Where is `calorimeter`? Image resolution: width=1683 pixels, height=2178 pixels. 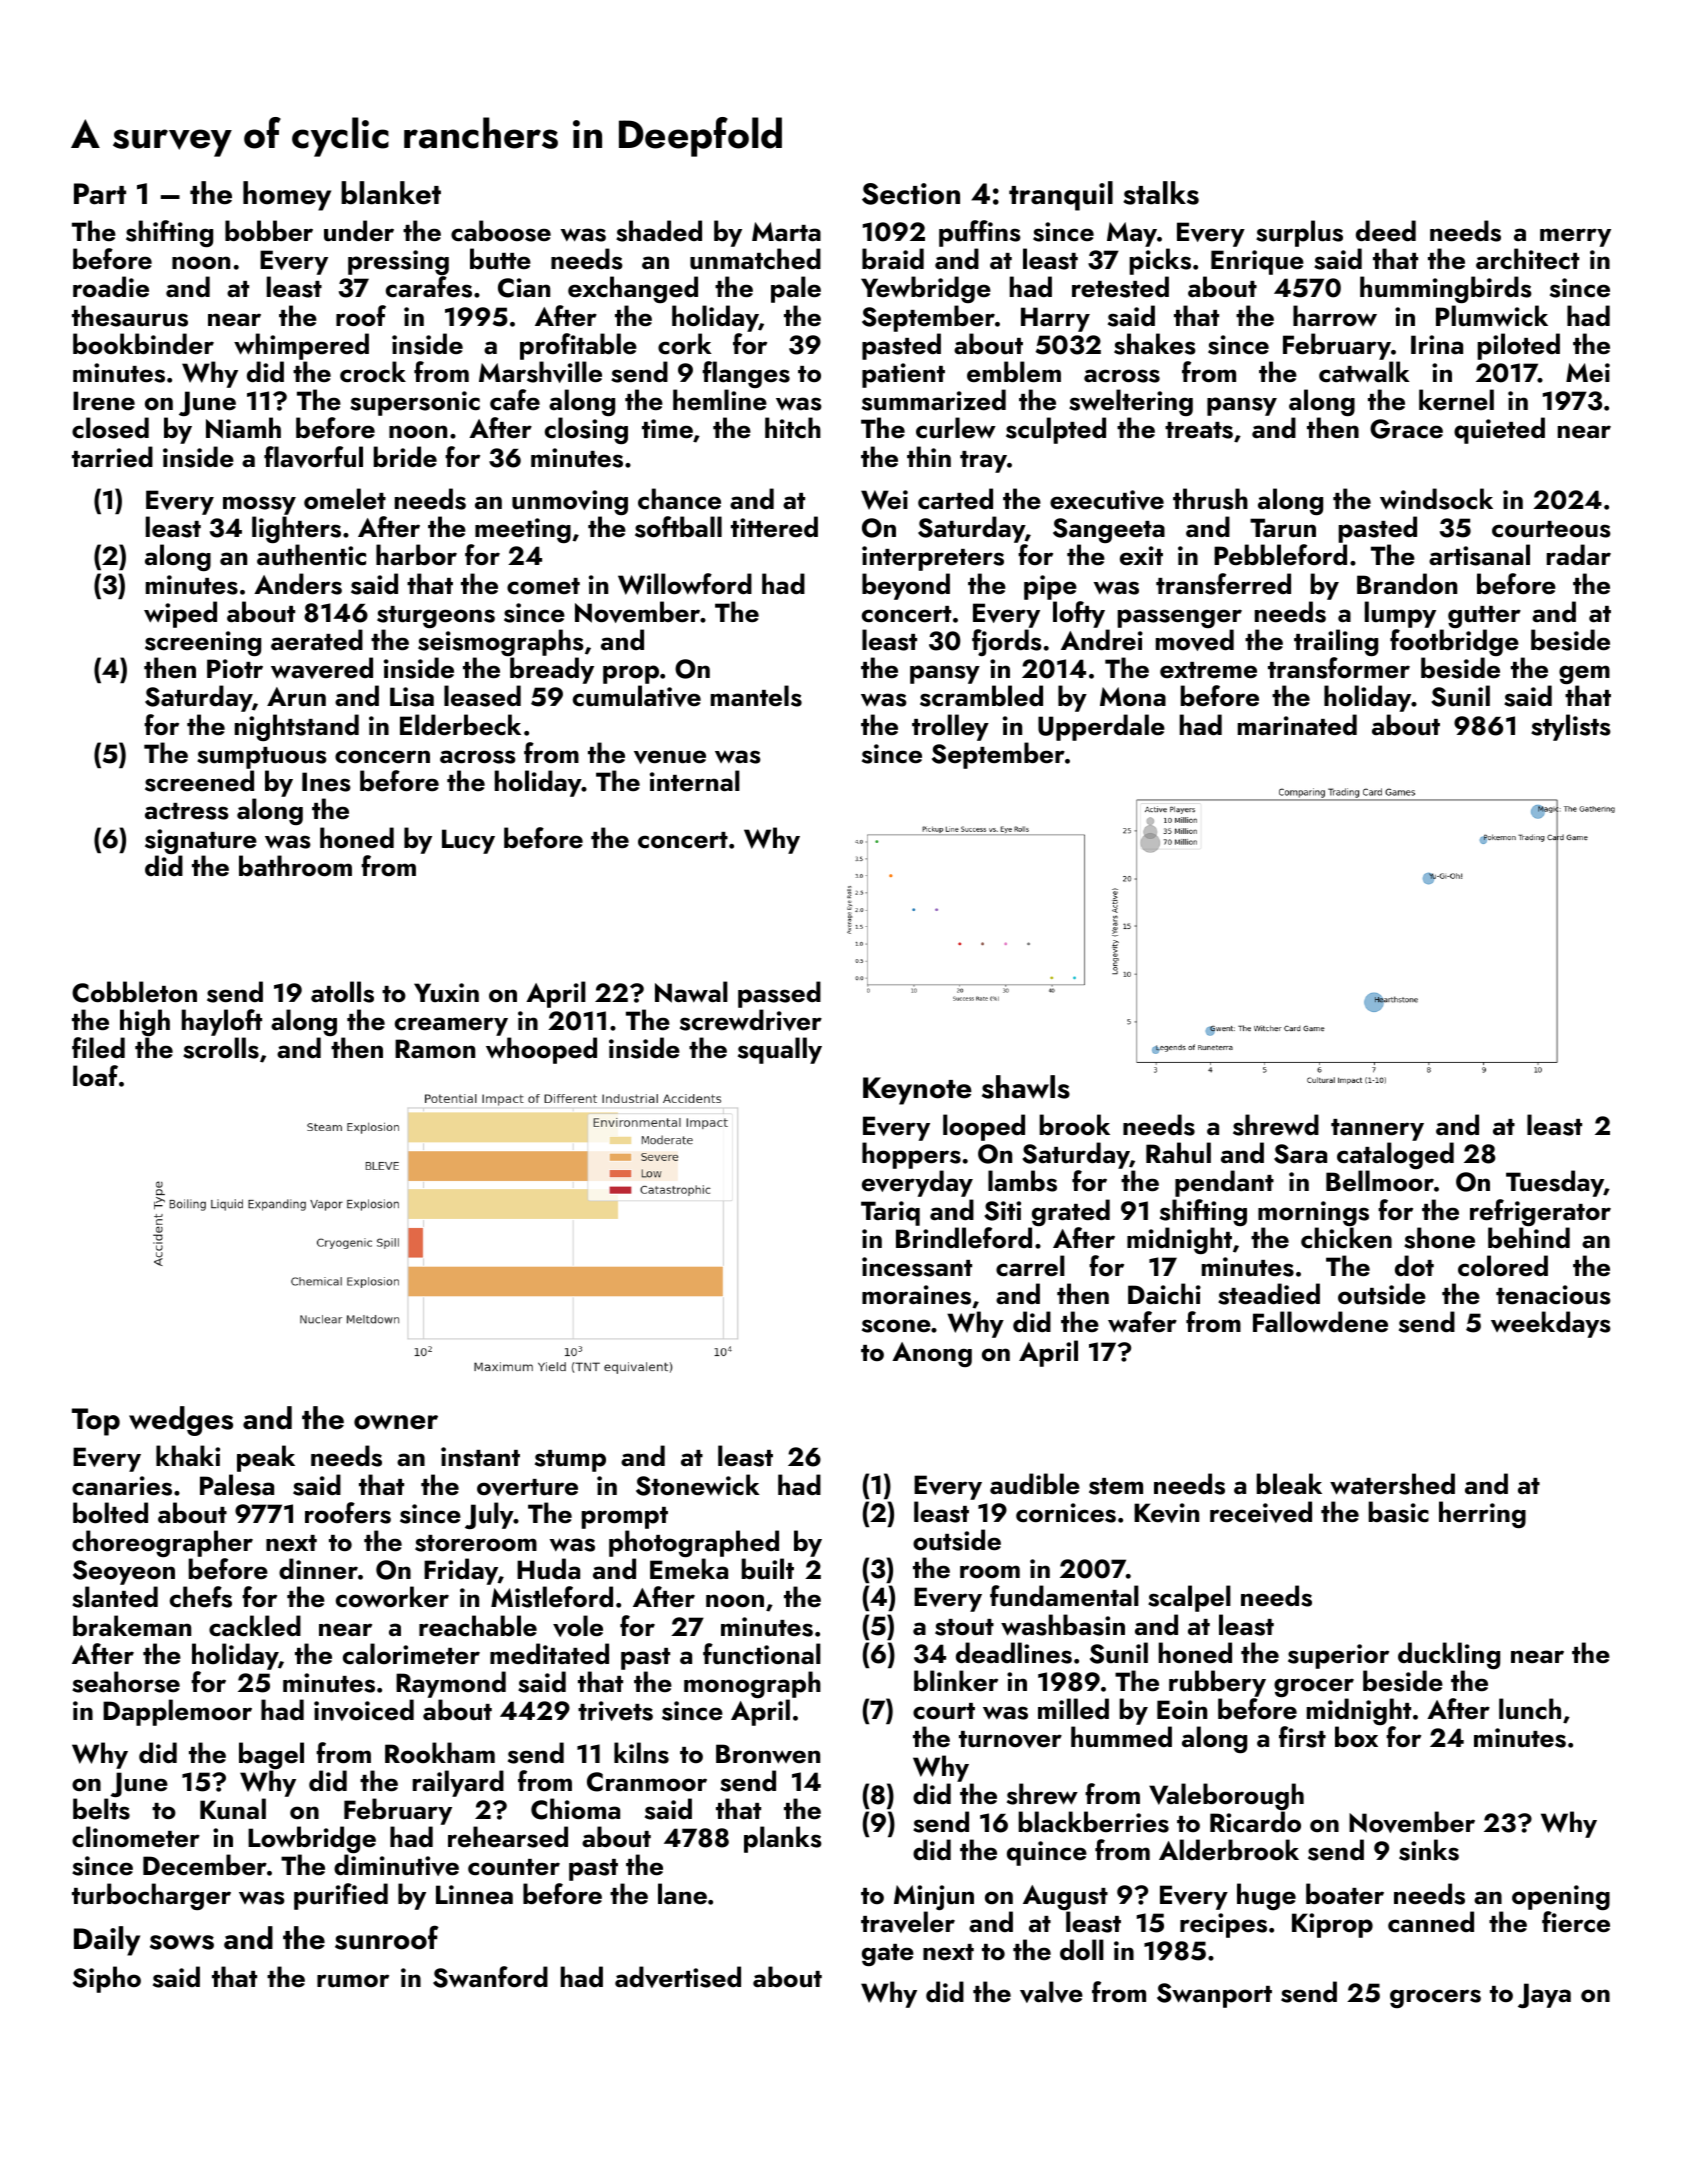 calorimeter is located at coordinates (411, 1654).
